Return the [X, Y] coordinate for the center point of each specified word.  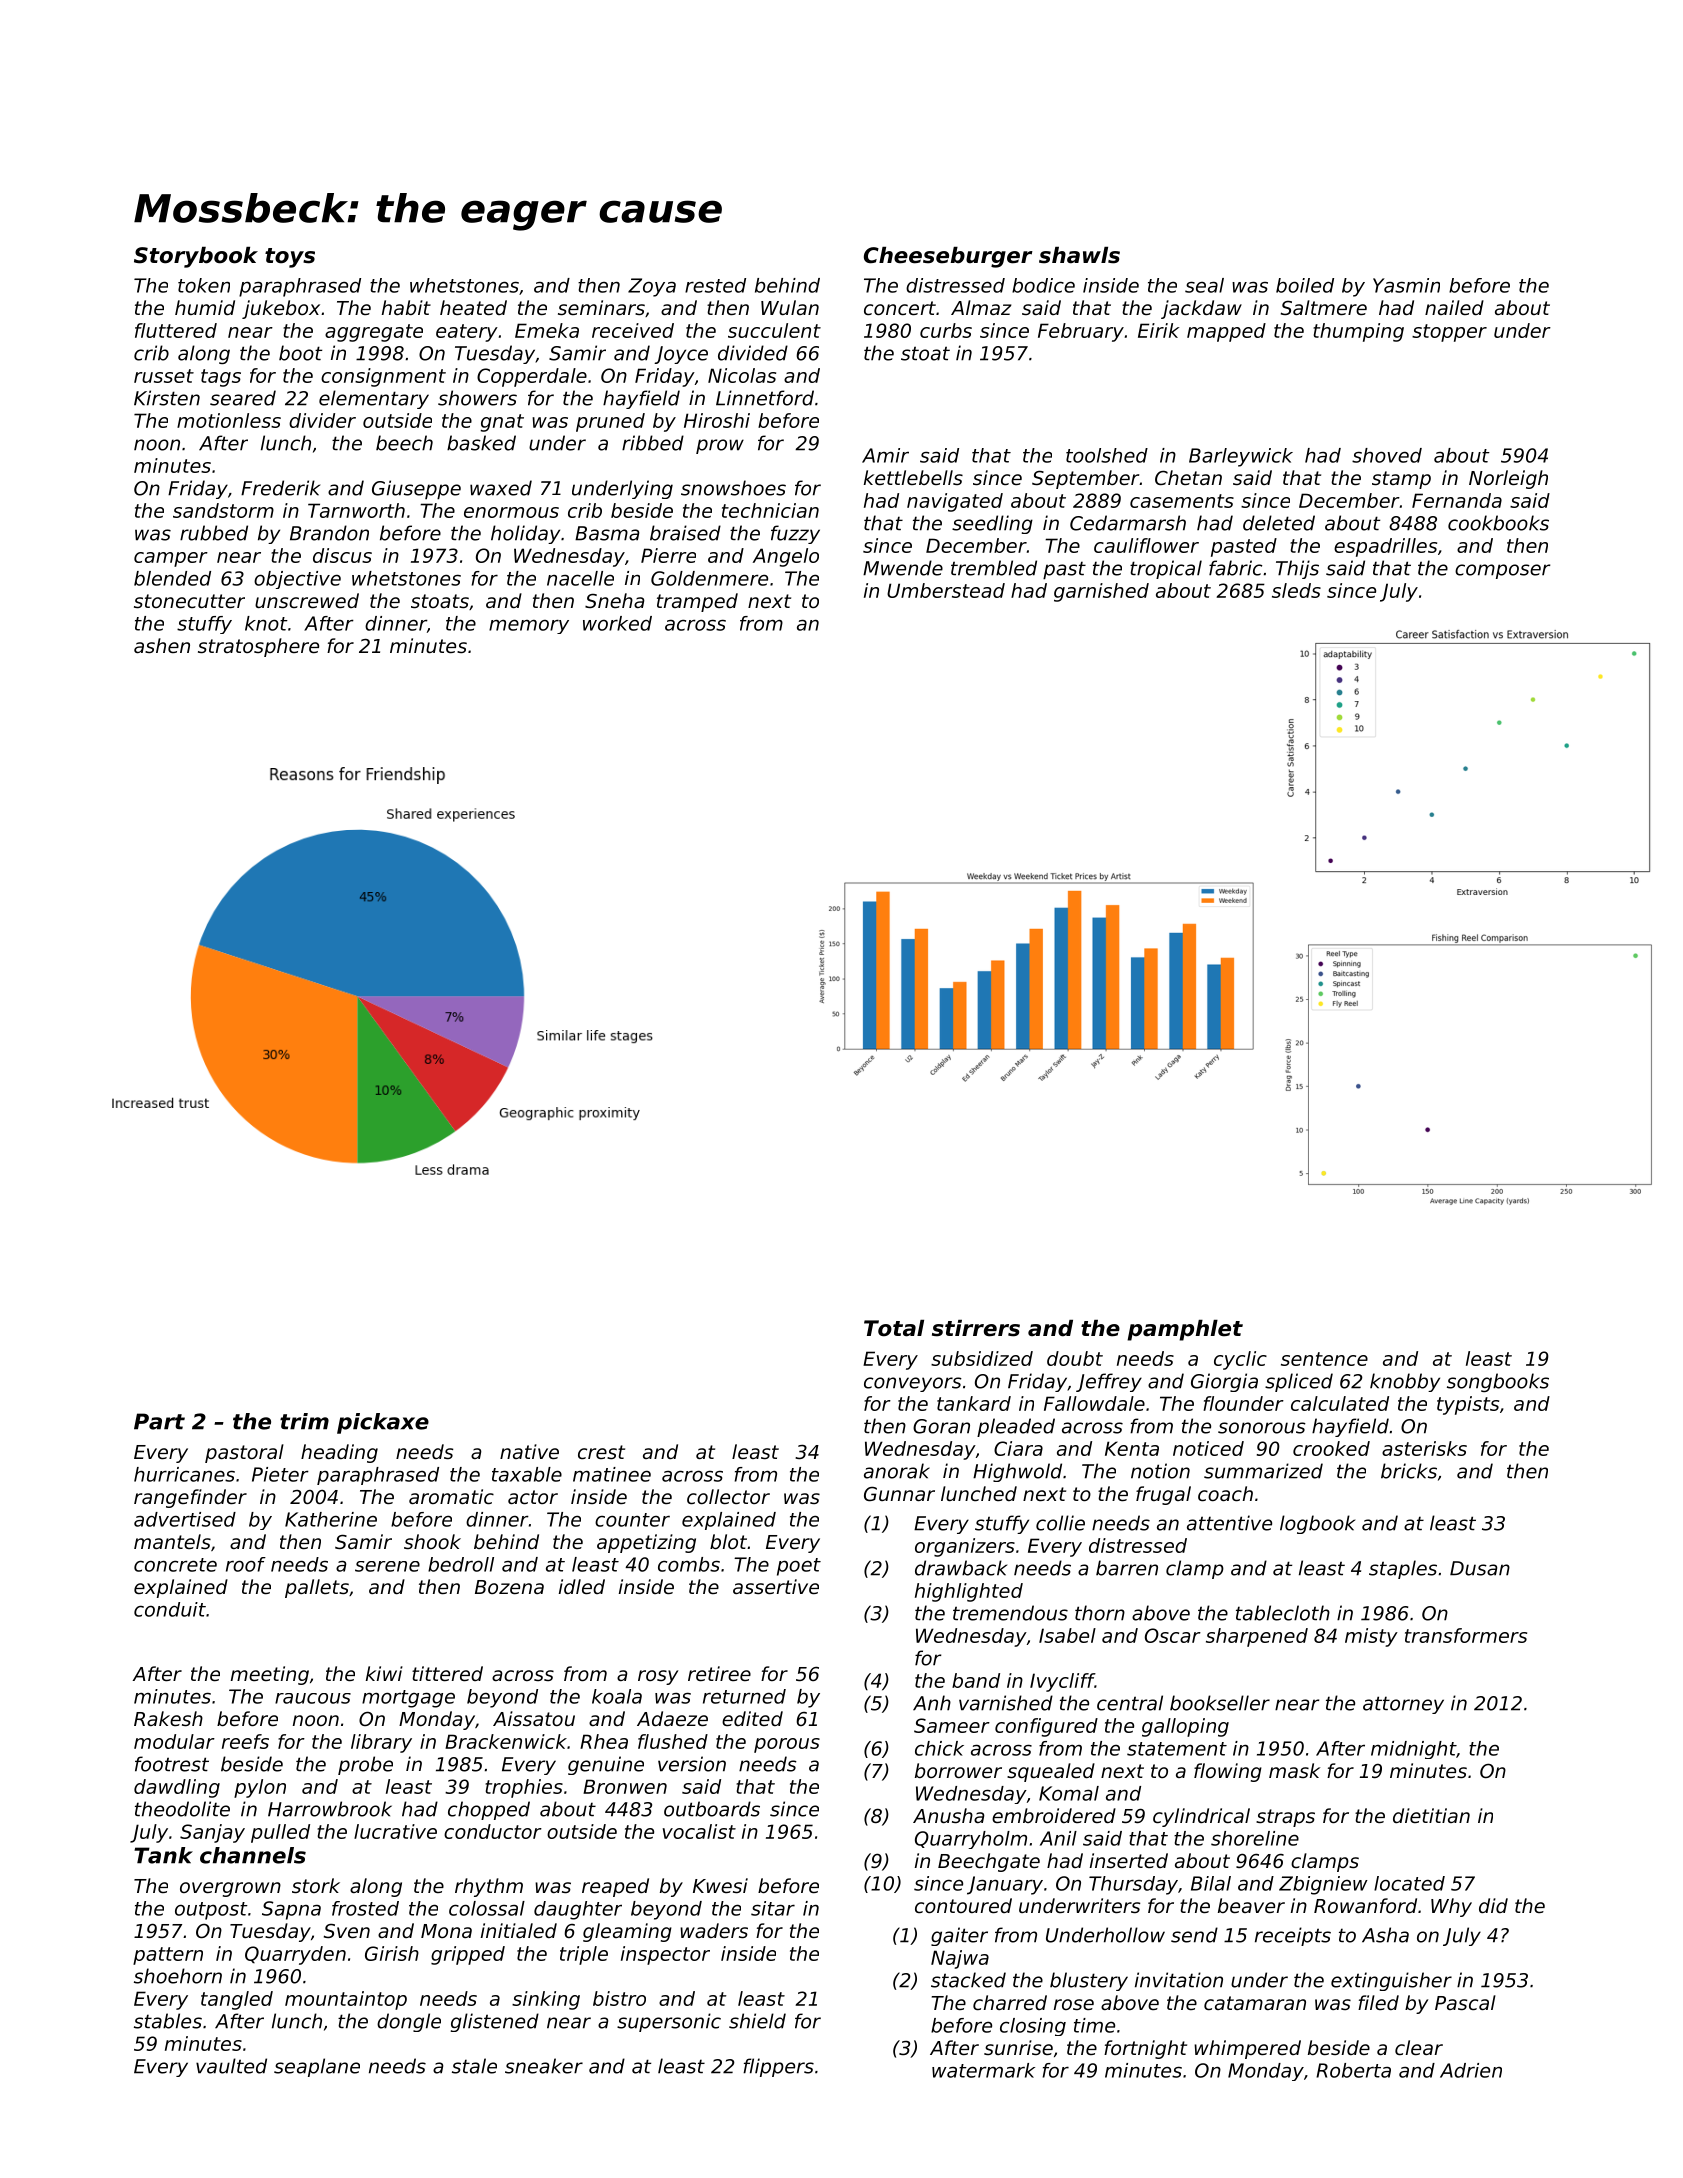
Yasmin [1406, 285]
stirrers [976, 1328]
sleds [1296, 590]
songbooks [1498, 1382]
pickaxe [383, 1423]
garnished [1101, 592]
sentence [1324, 1359]
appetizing [646, 1543]
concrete [175, 1565]
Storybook [196, 257]
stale [474, 2066]
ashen [162, 645]
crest [601, 1452]
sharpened [1257, 1637]
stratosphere [258, 647]
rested [715, 285]
